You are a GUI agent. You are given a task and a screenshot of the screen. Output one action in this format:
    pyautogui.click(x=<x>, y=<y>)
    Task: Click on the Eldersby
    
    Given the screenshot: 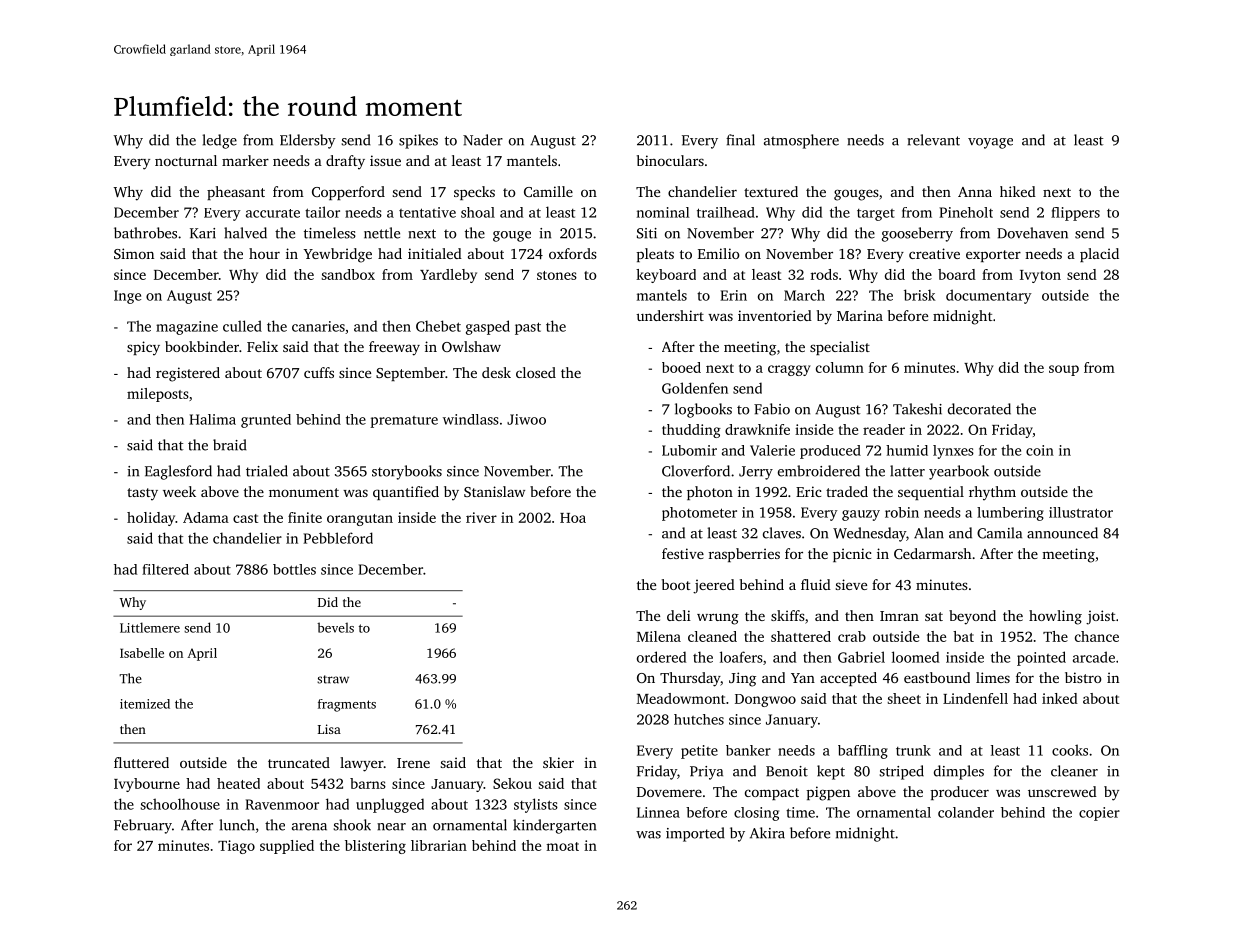 What is the action you would take?
    pyautogui.click(x=308, y=141)
